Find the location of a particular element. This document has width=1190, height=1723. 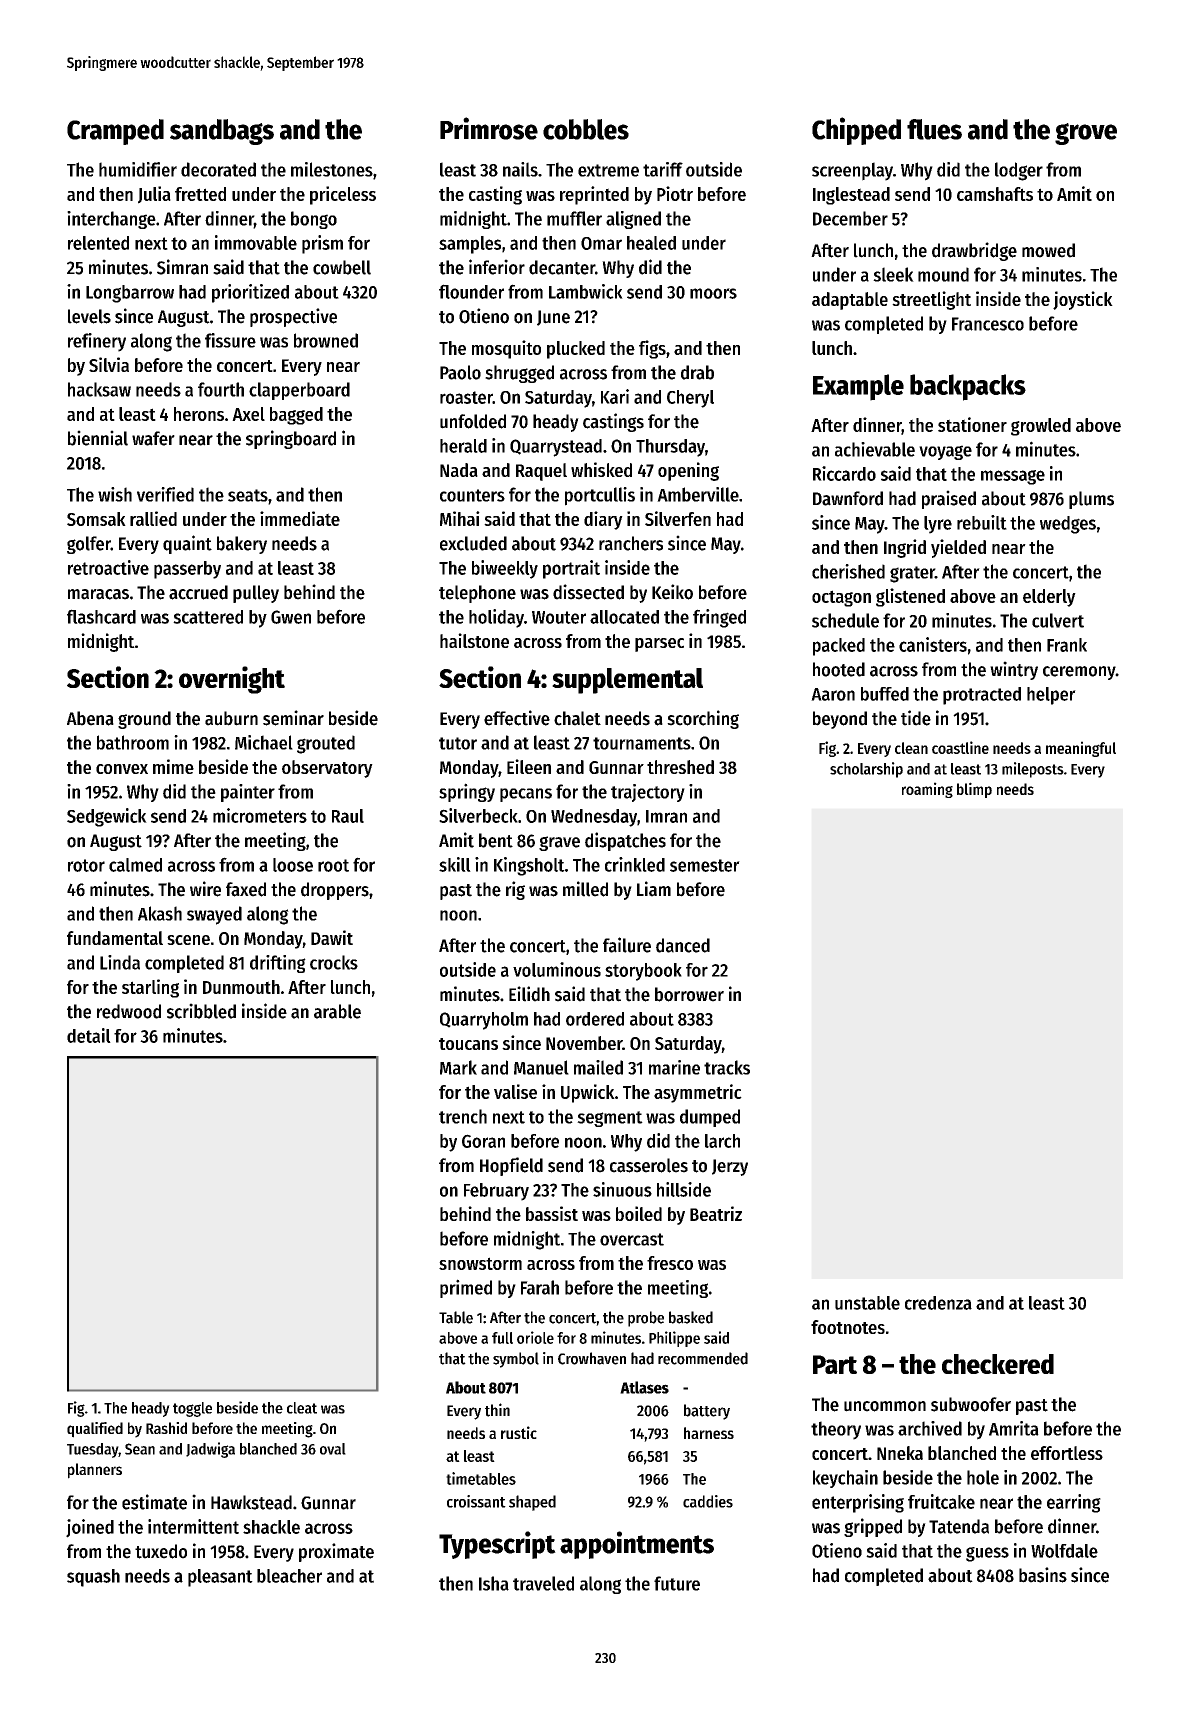

growled is located at coordinates (1041, 427).
